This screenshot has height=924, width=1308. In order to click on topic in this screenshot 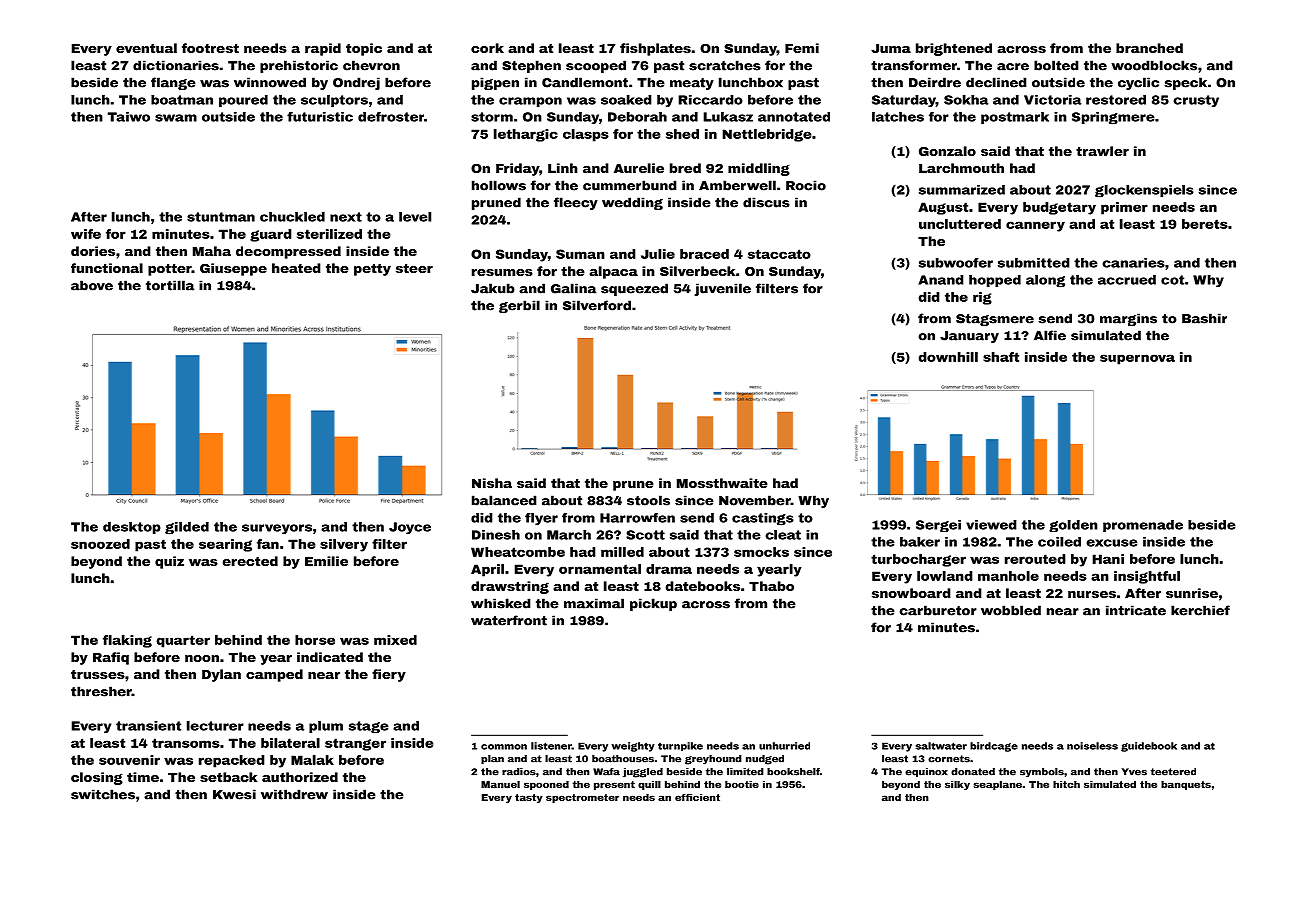, I will do `click(364, 49)`.
